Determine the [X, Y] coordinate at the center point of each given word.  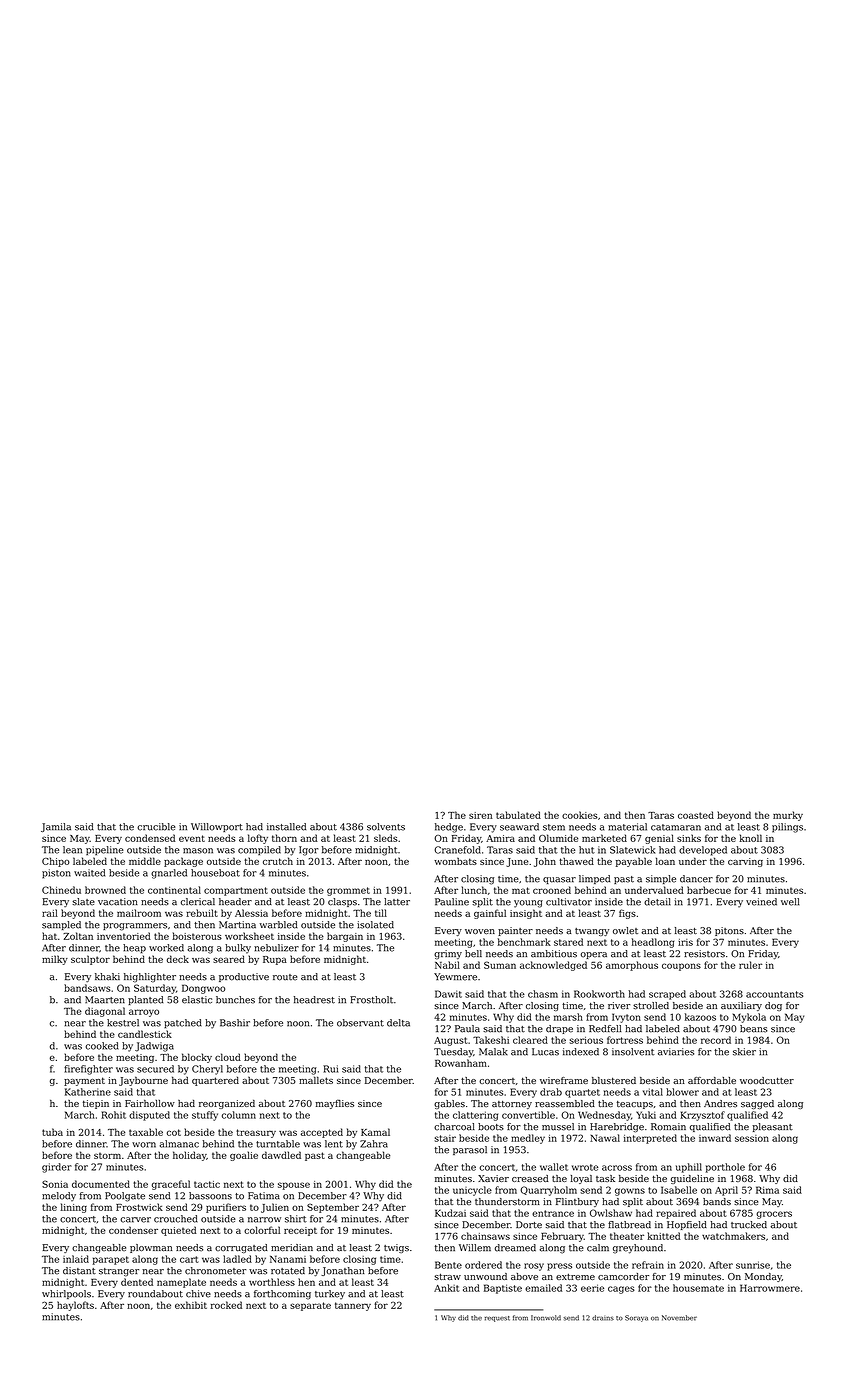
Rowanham [461, 1063]
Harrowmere [770, 1288]
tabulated [518, 815]
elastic [197, 1000]
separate [310, 1306]
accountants [774, 994]
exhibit [191, 1305]
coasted [696, 815]
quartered [215, 1081]
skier [744, 1052]
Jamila [56, 827]
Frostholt [371, 1000]
